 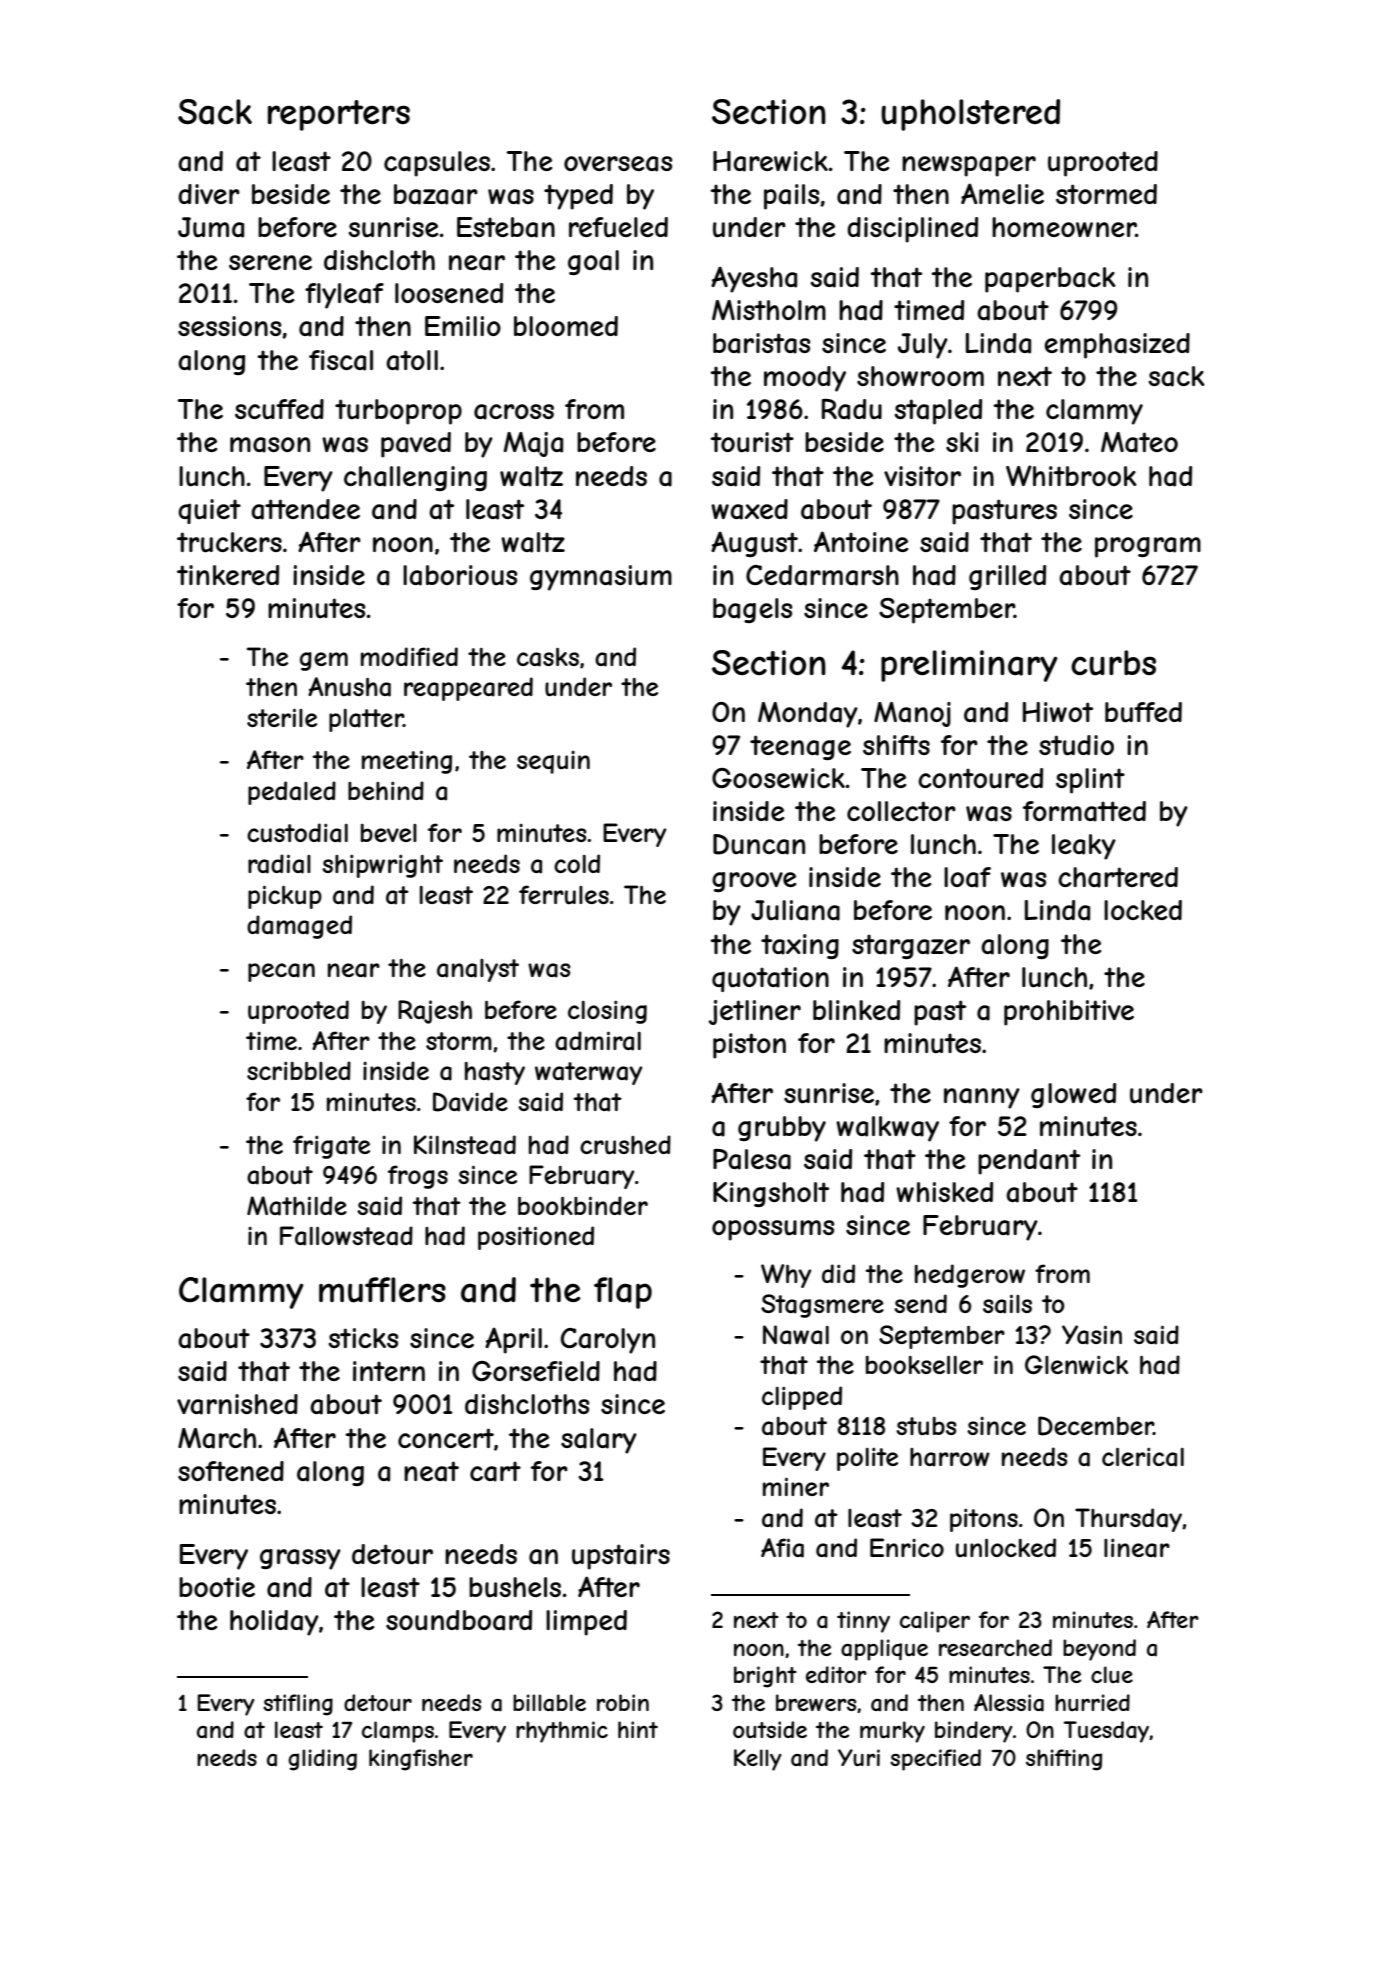 What do you see at coordinates (548, 657) in the screenshot?
I see `casks` at bounding box center [548, 657].
